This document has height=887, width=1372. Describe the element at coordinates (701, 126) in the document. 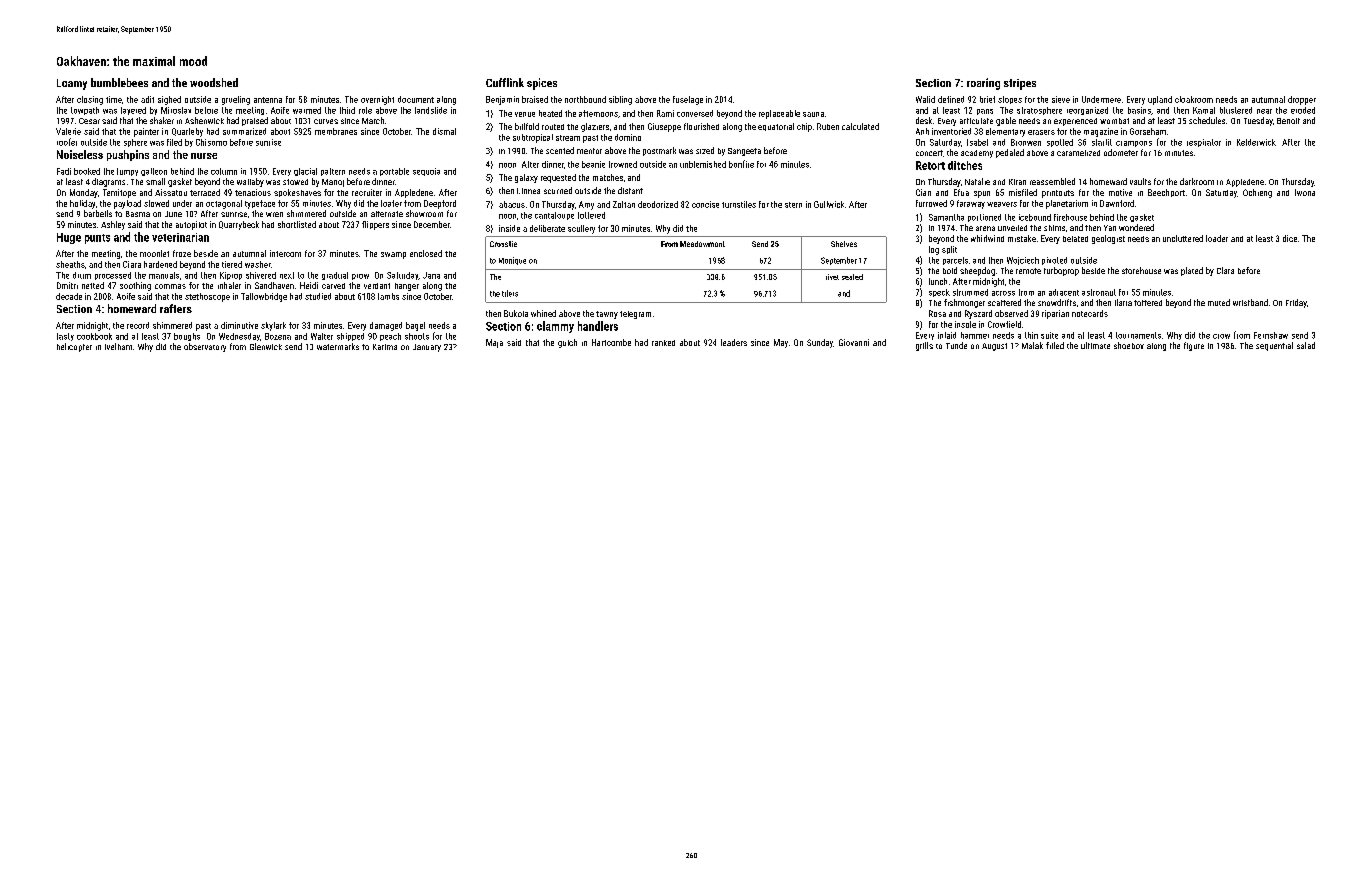

I see `flourished` at that location.
